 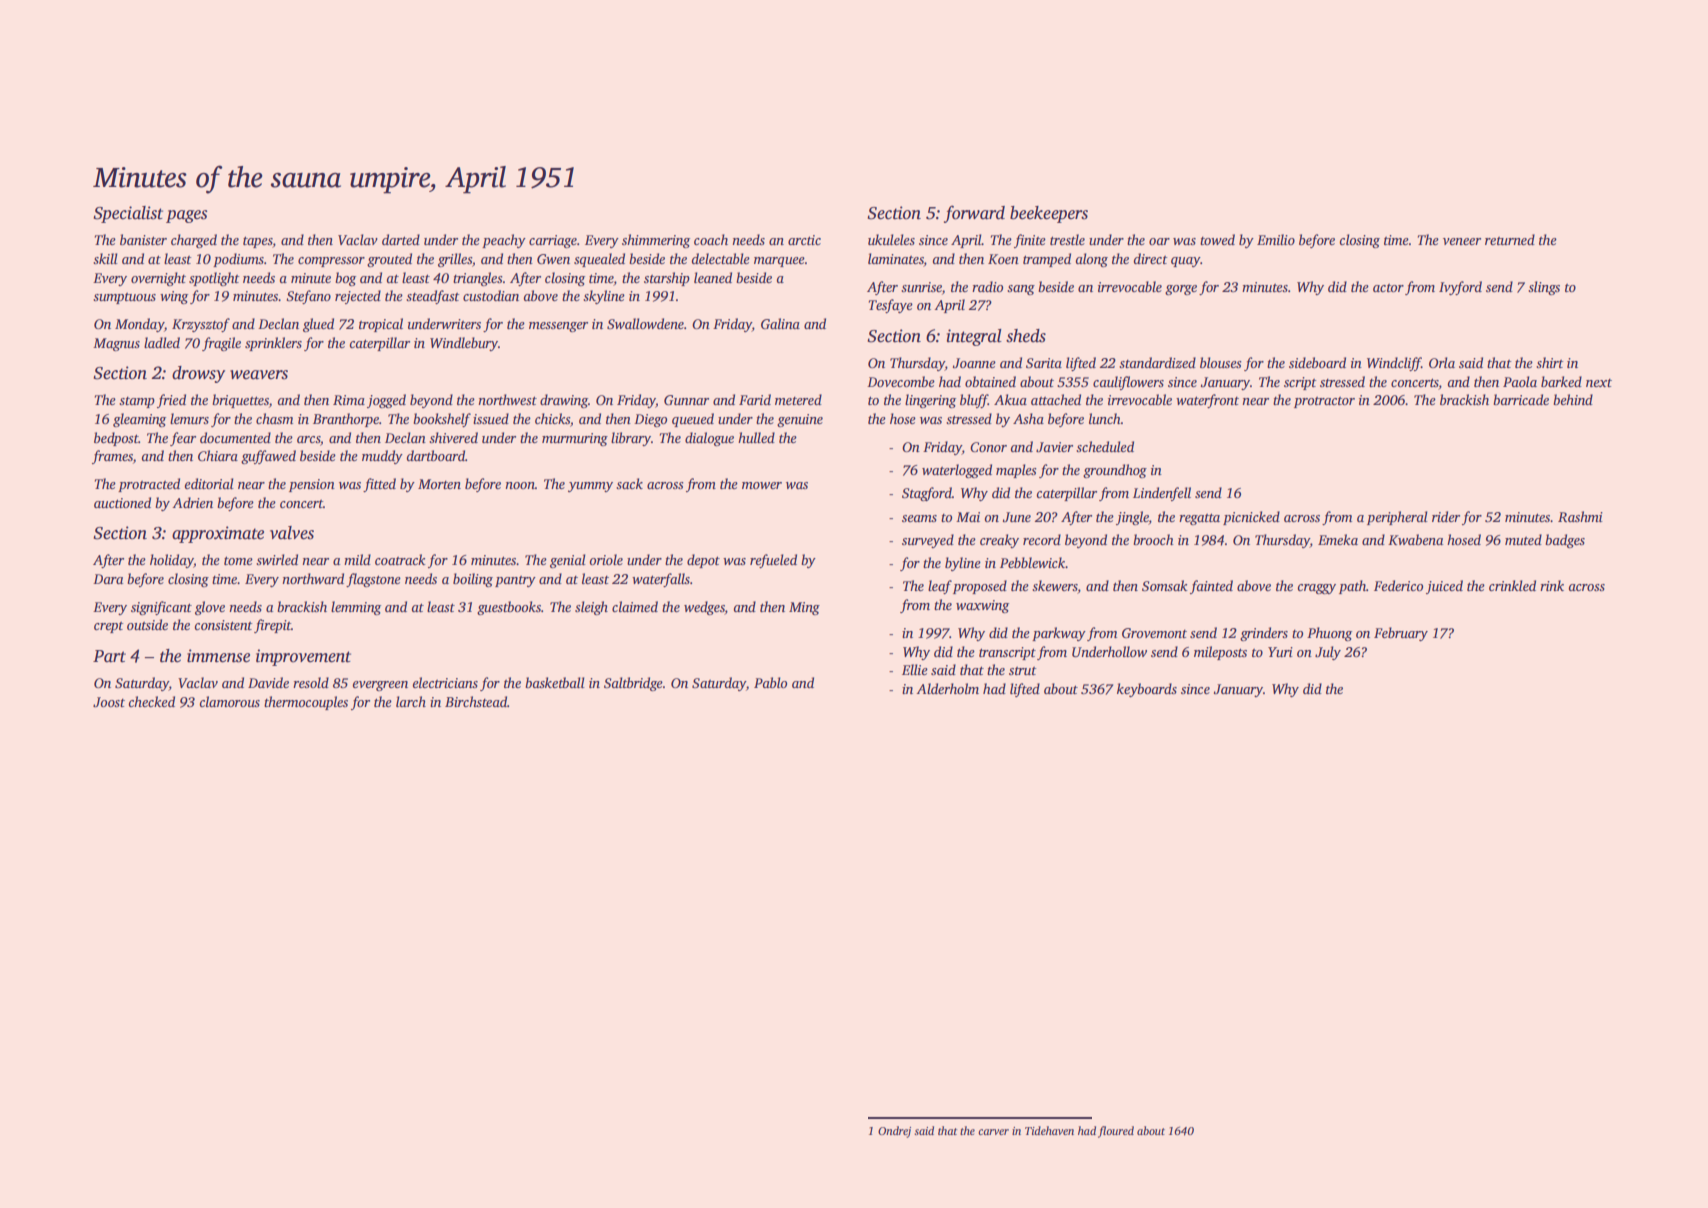 I want to click on peachy, so click(x=504, y=241).
